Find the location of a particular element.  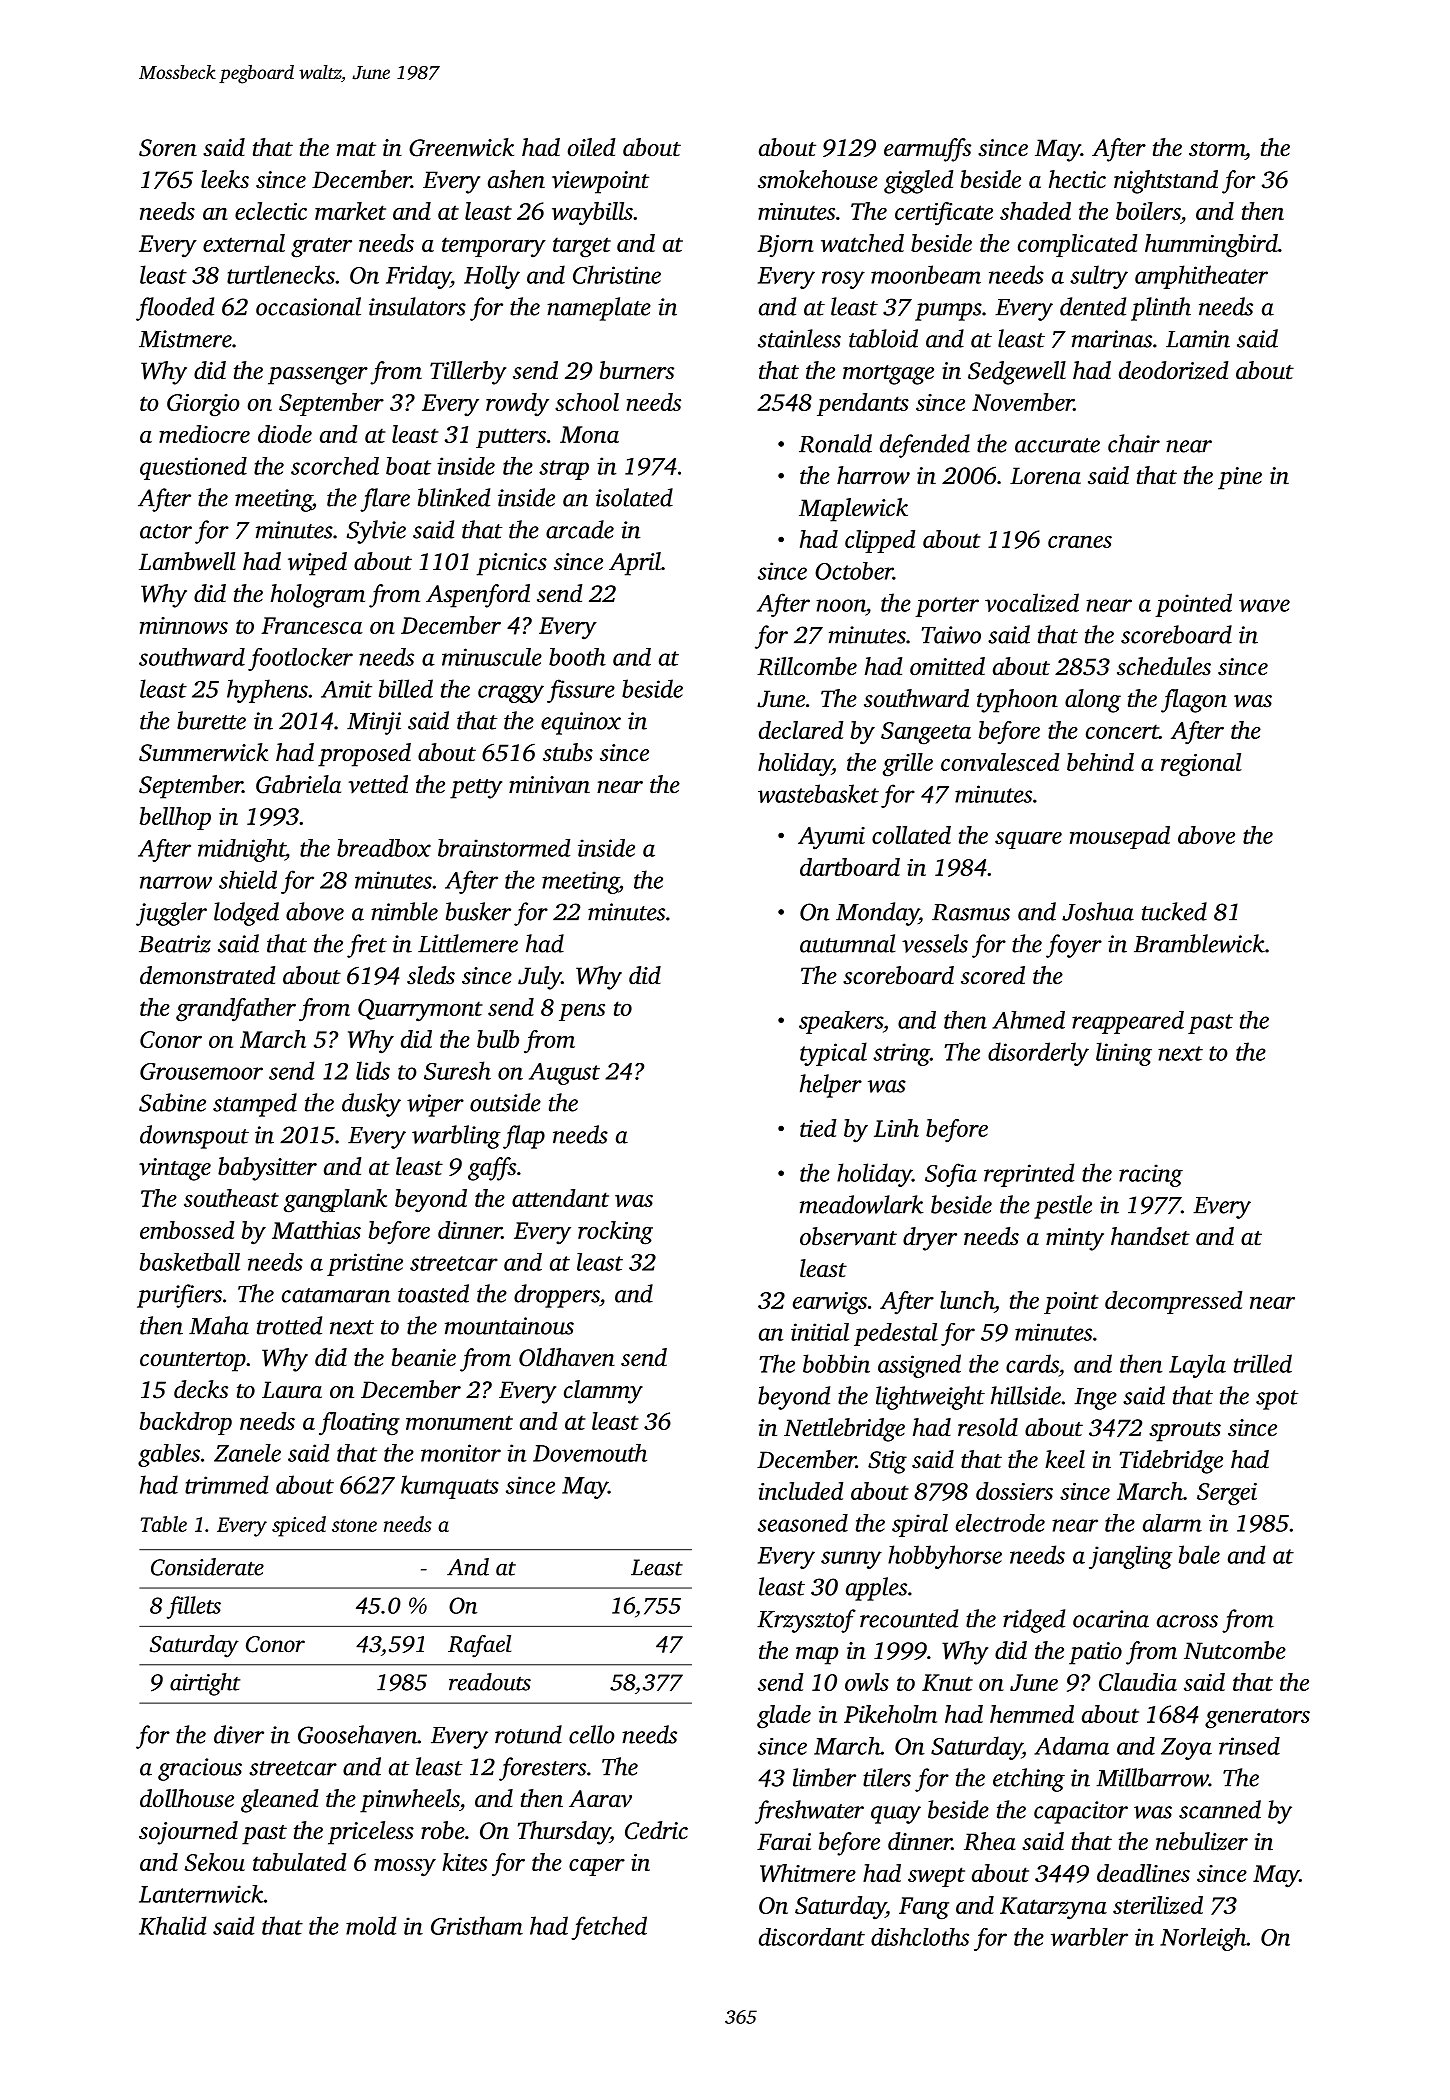

pestle is located at coordinates (1063, 1207).
